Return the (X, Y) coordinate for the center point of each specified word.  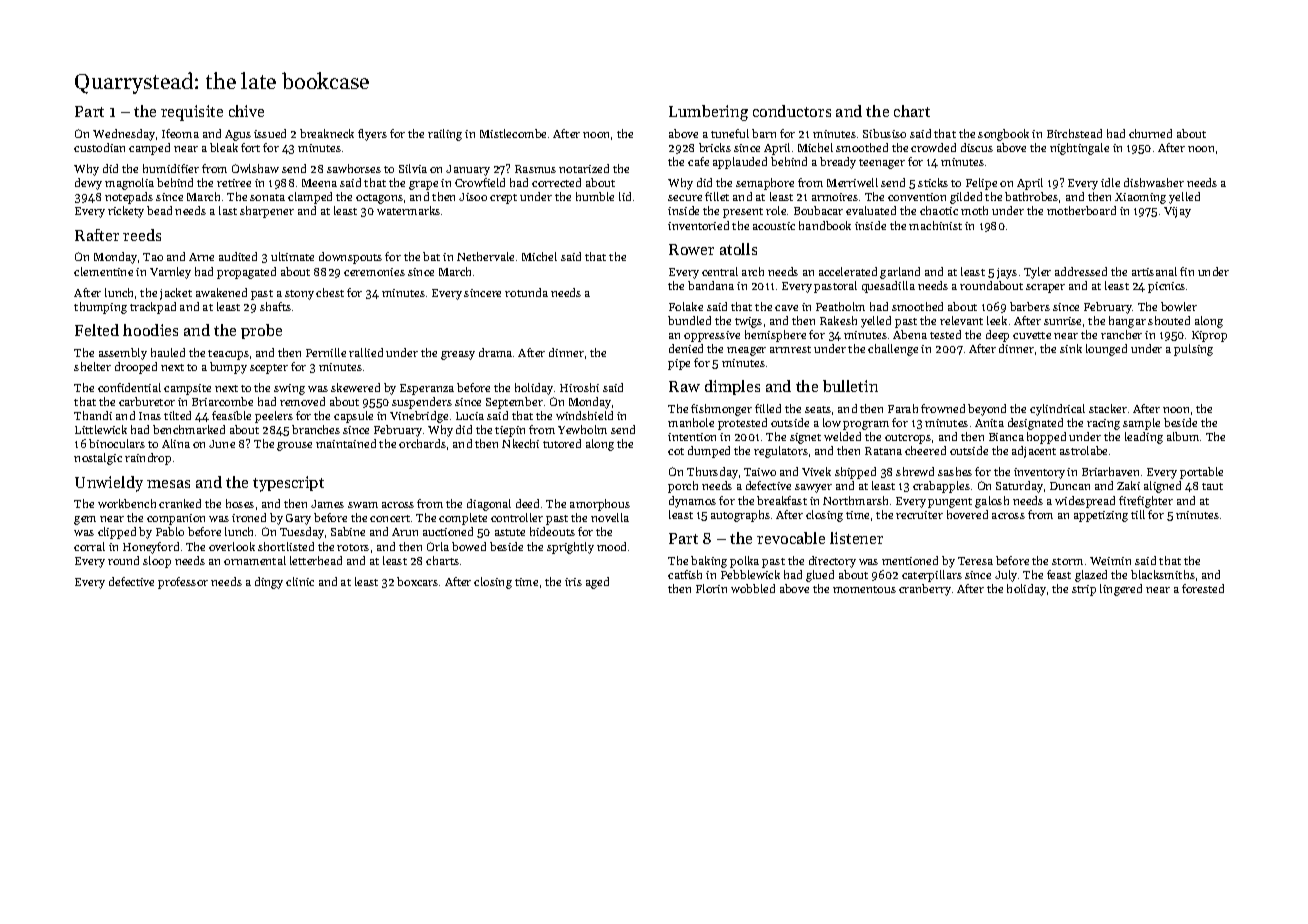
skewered (355, 387)
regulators (781, 452)
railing (445, 135)
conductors (792, 111)
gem (85, 520)
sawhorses (354, 168)
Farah (903, 408)
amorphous (600, 505)
